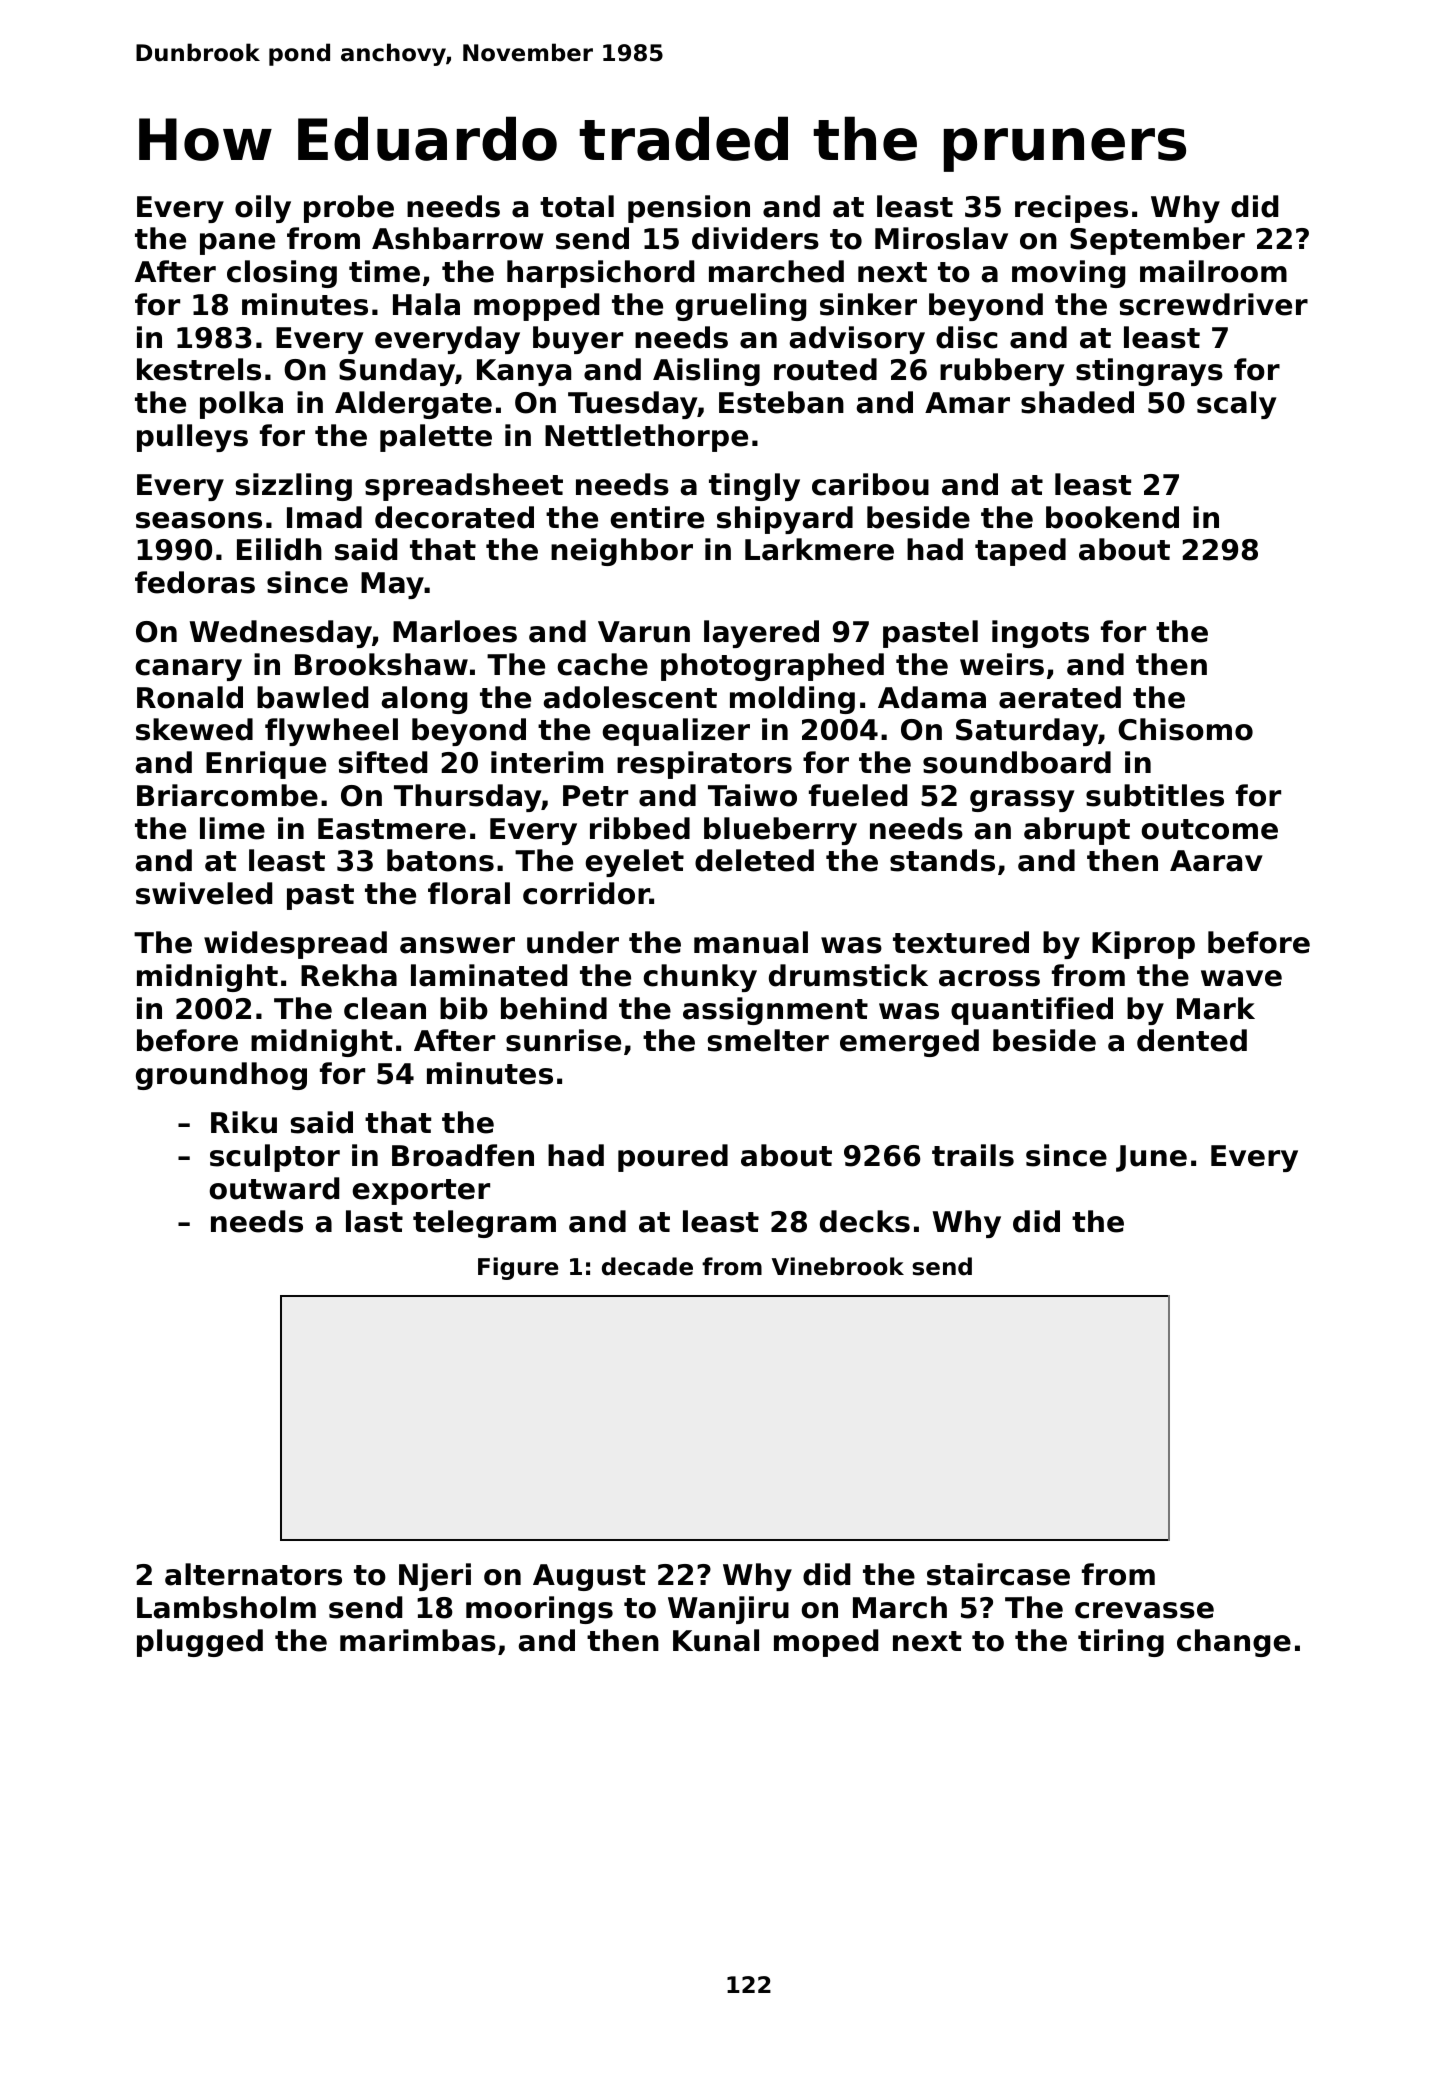  I want to click on bib, so click(464, 1008).
